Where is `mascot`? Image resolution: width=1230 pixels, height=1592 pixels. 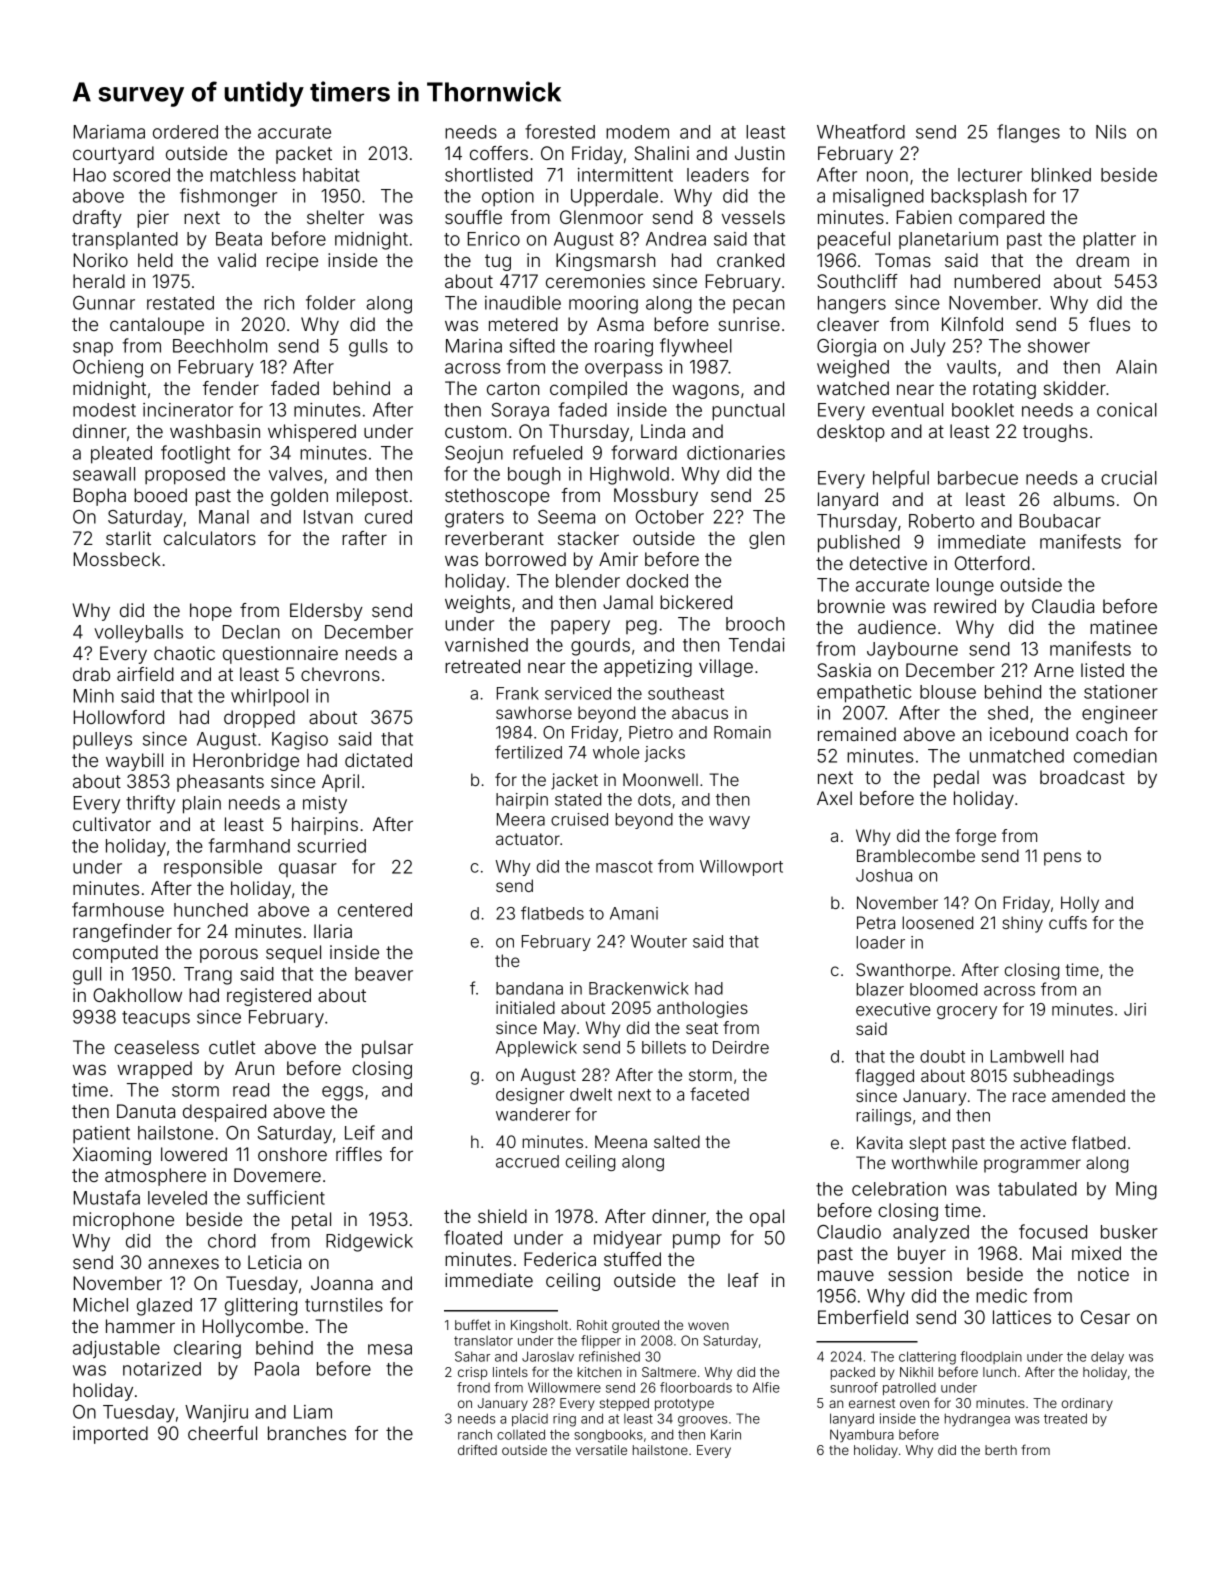
mascot is located at coordinates (624, 867).
